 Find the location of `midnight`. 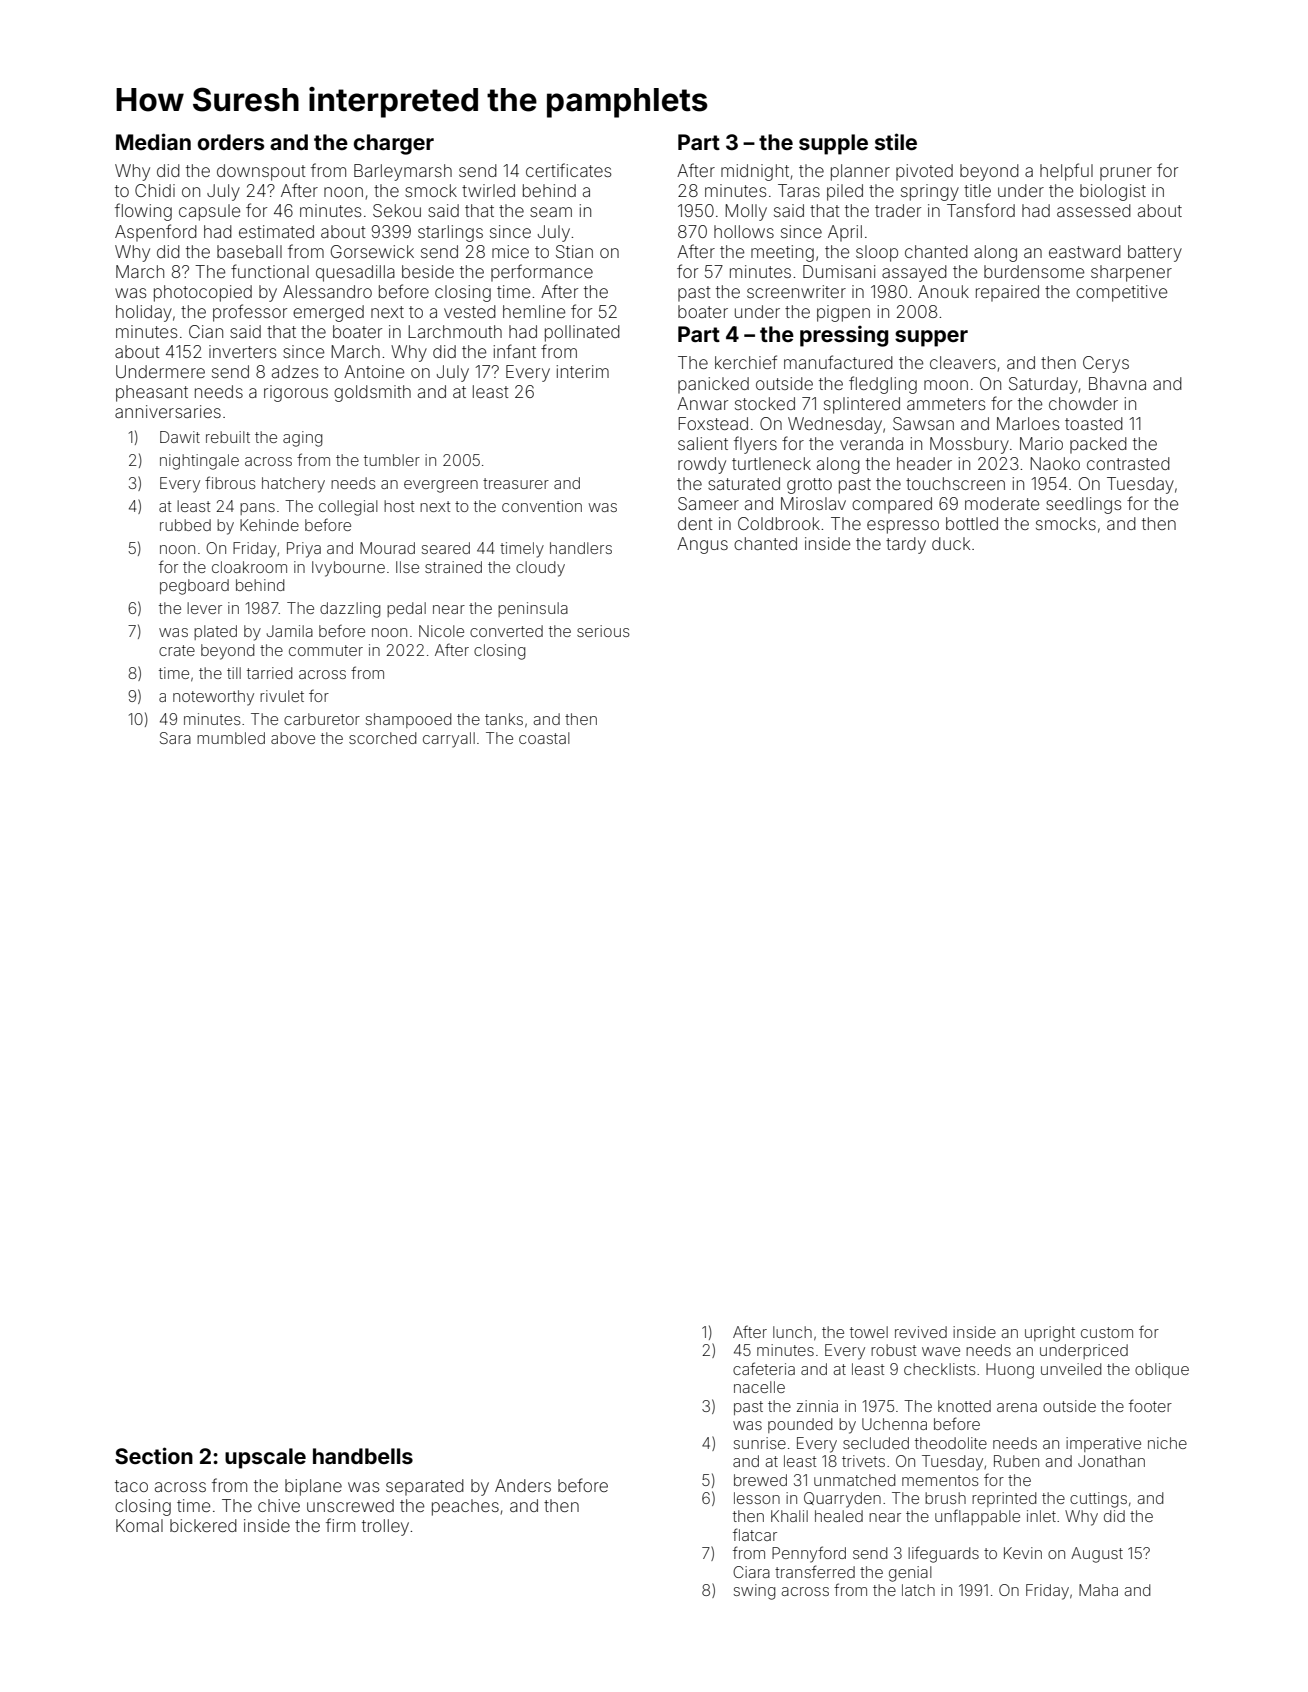

midnight is located at coordinates (755, 172).
